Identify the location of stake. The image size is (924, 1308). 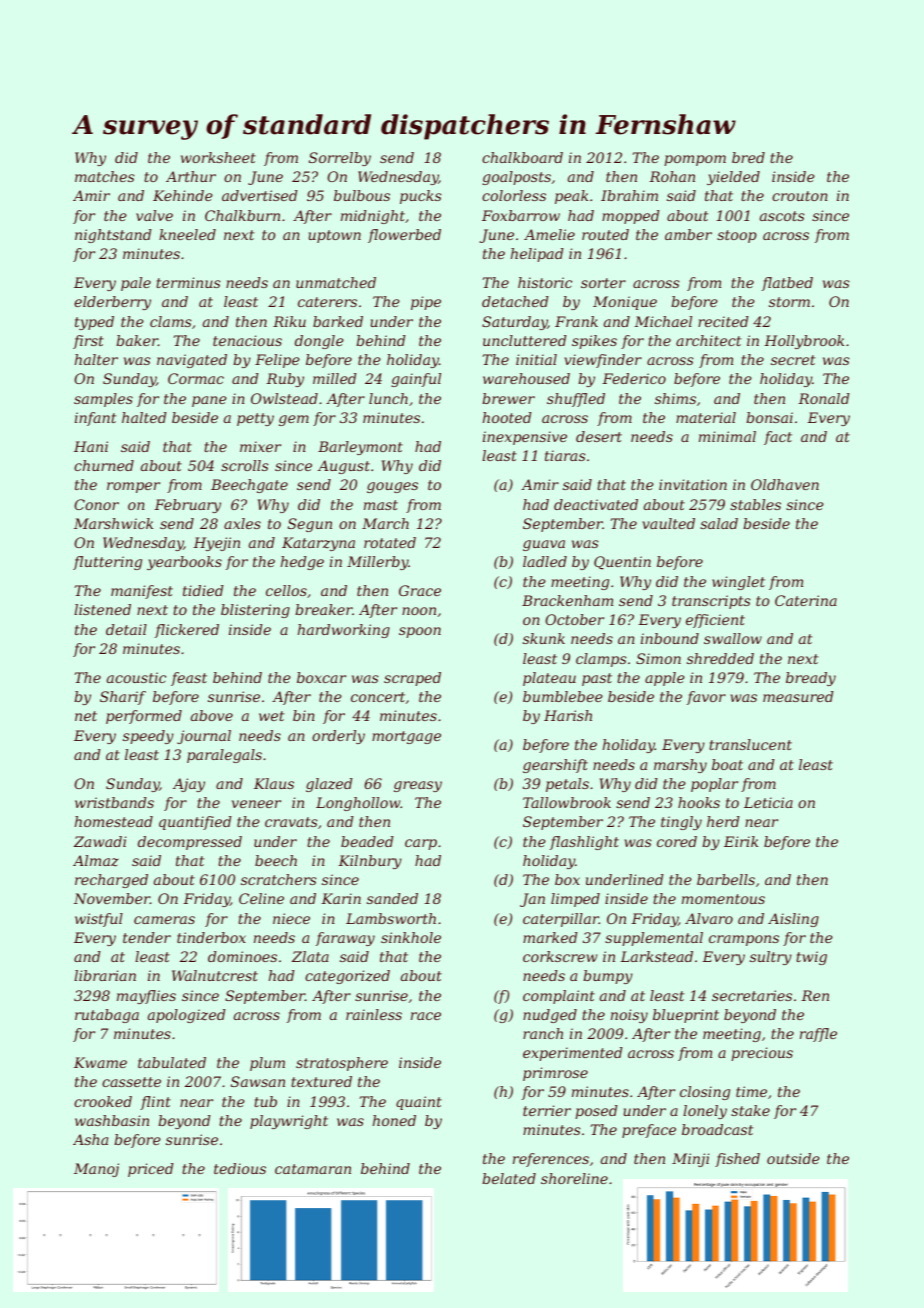
(750, 1110).
